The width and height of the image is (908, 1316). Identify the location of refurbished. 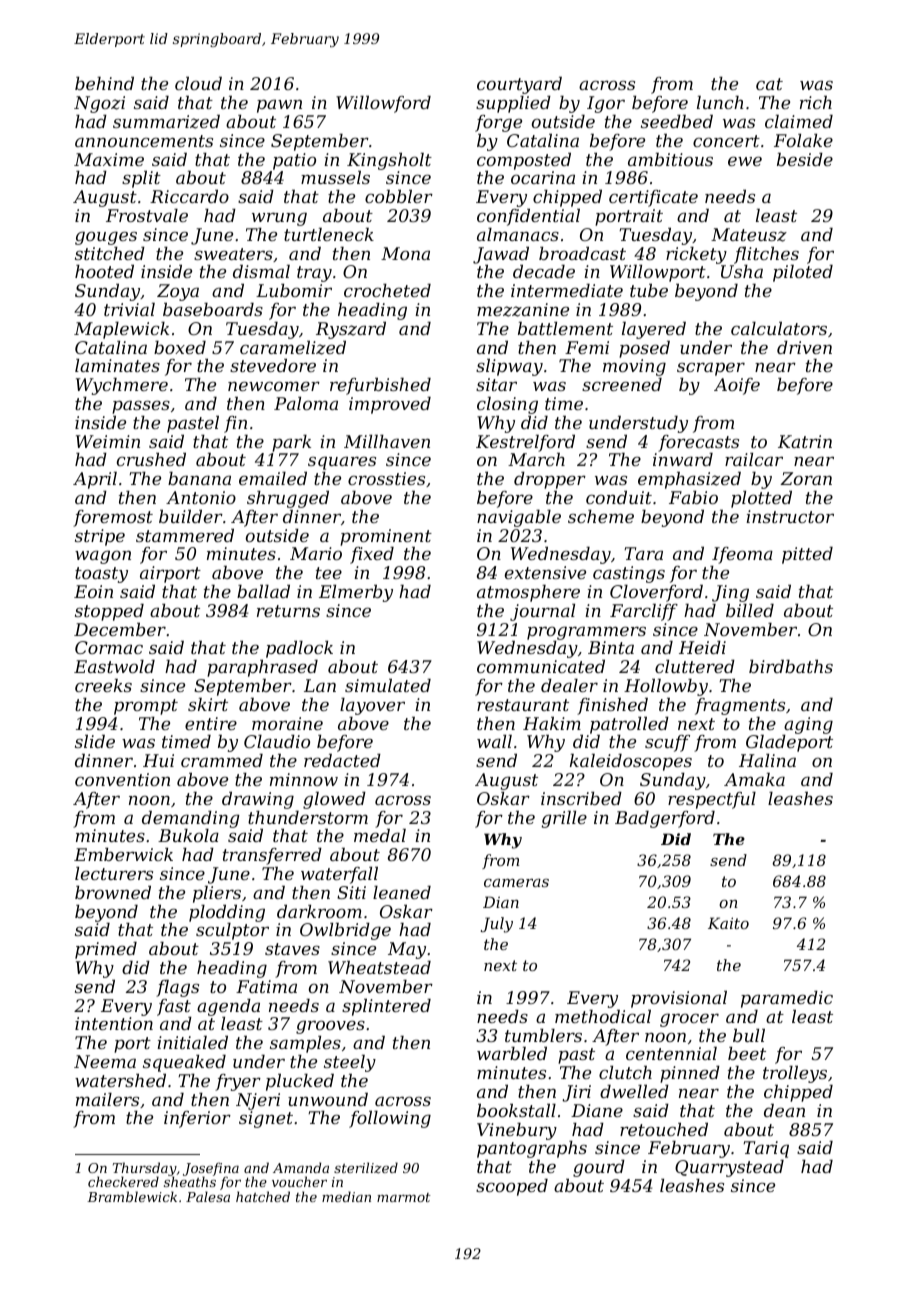
(380, 386).
